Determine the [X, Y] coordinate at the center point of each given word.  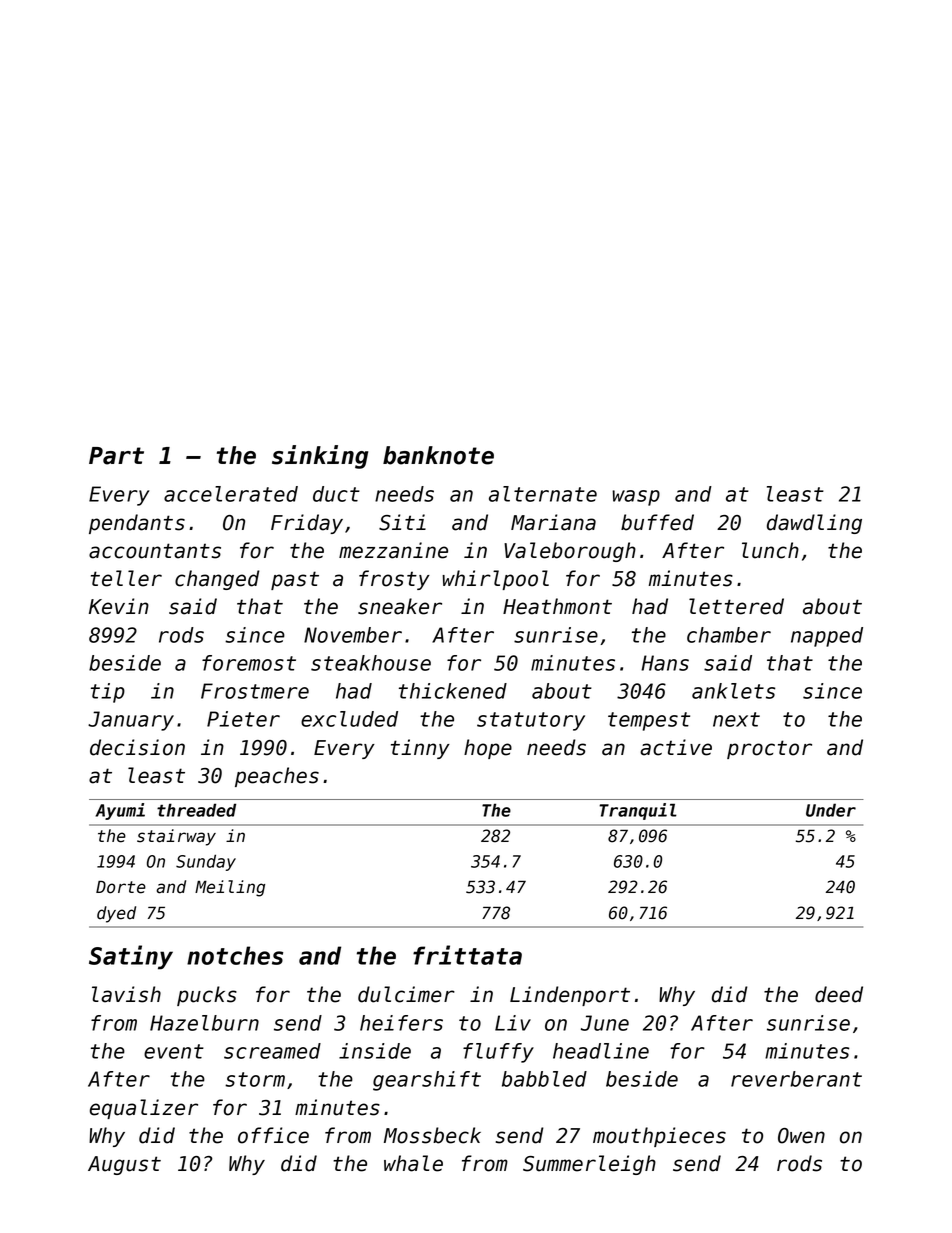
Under [831, 810]
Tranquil [638, 811]
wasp [636, 498]
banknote [438, 455]
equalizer [144, 1109]
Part [116, 456]
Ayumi [120, 811]
